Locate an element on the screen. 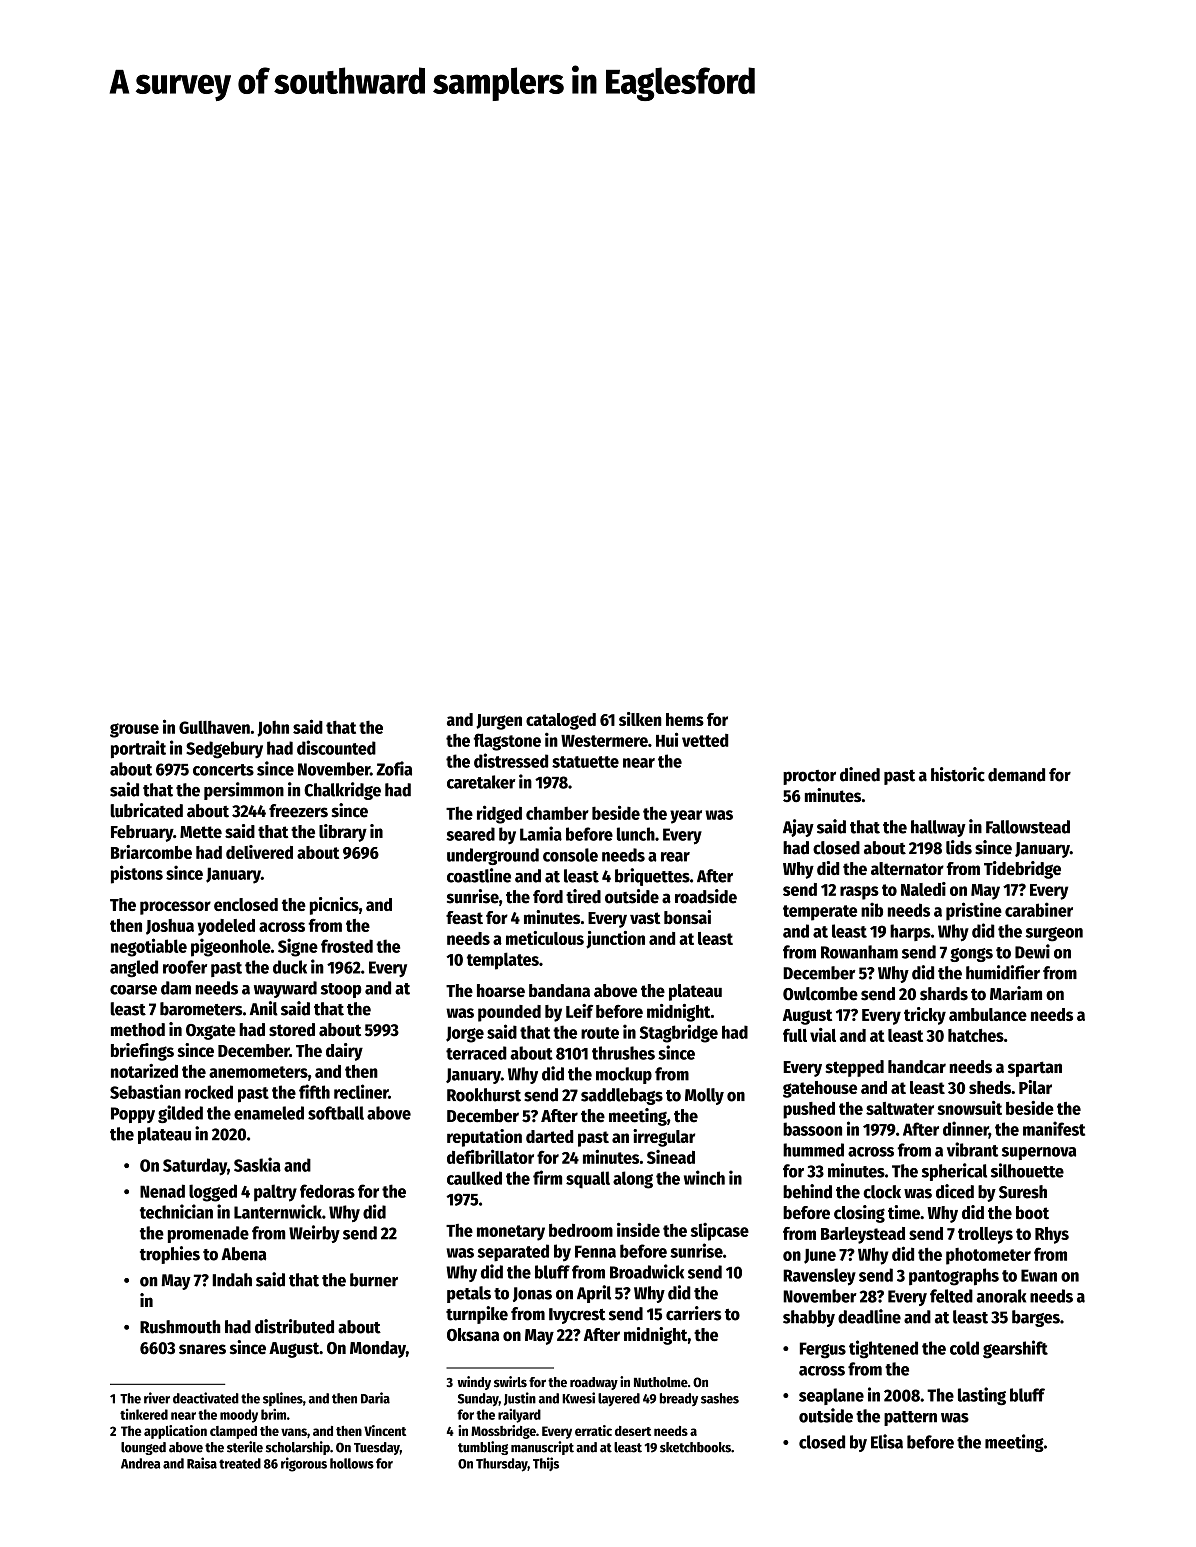 The height and width of the screenshot is (1547, 1196). John is located at coordinates (273, 729).
